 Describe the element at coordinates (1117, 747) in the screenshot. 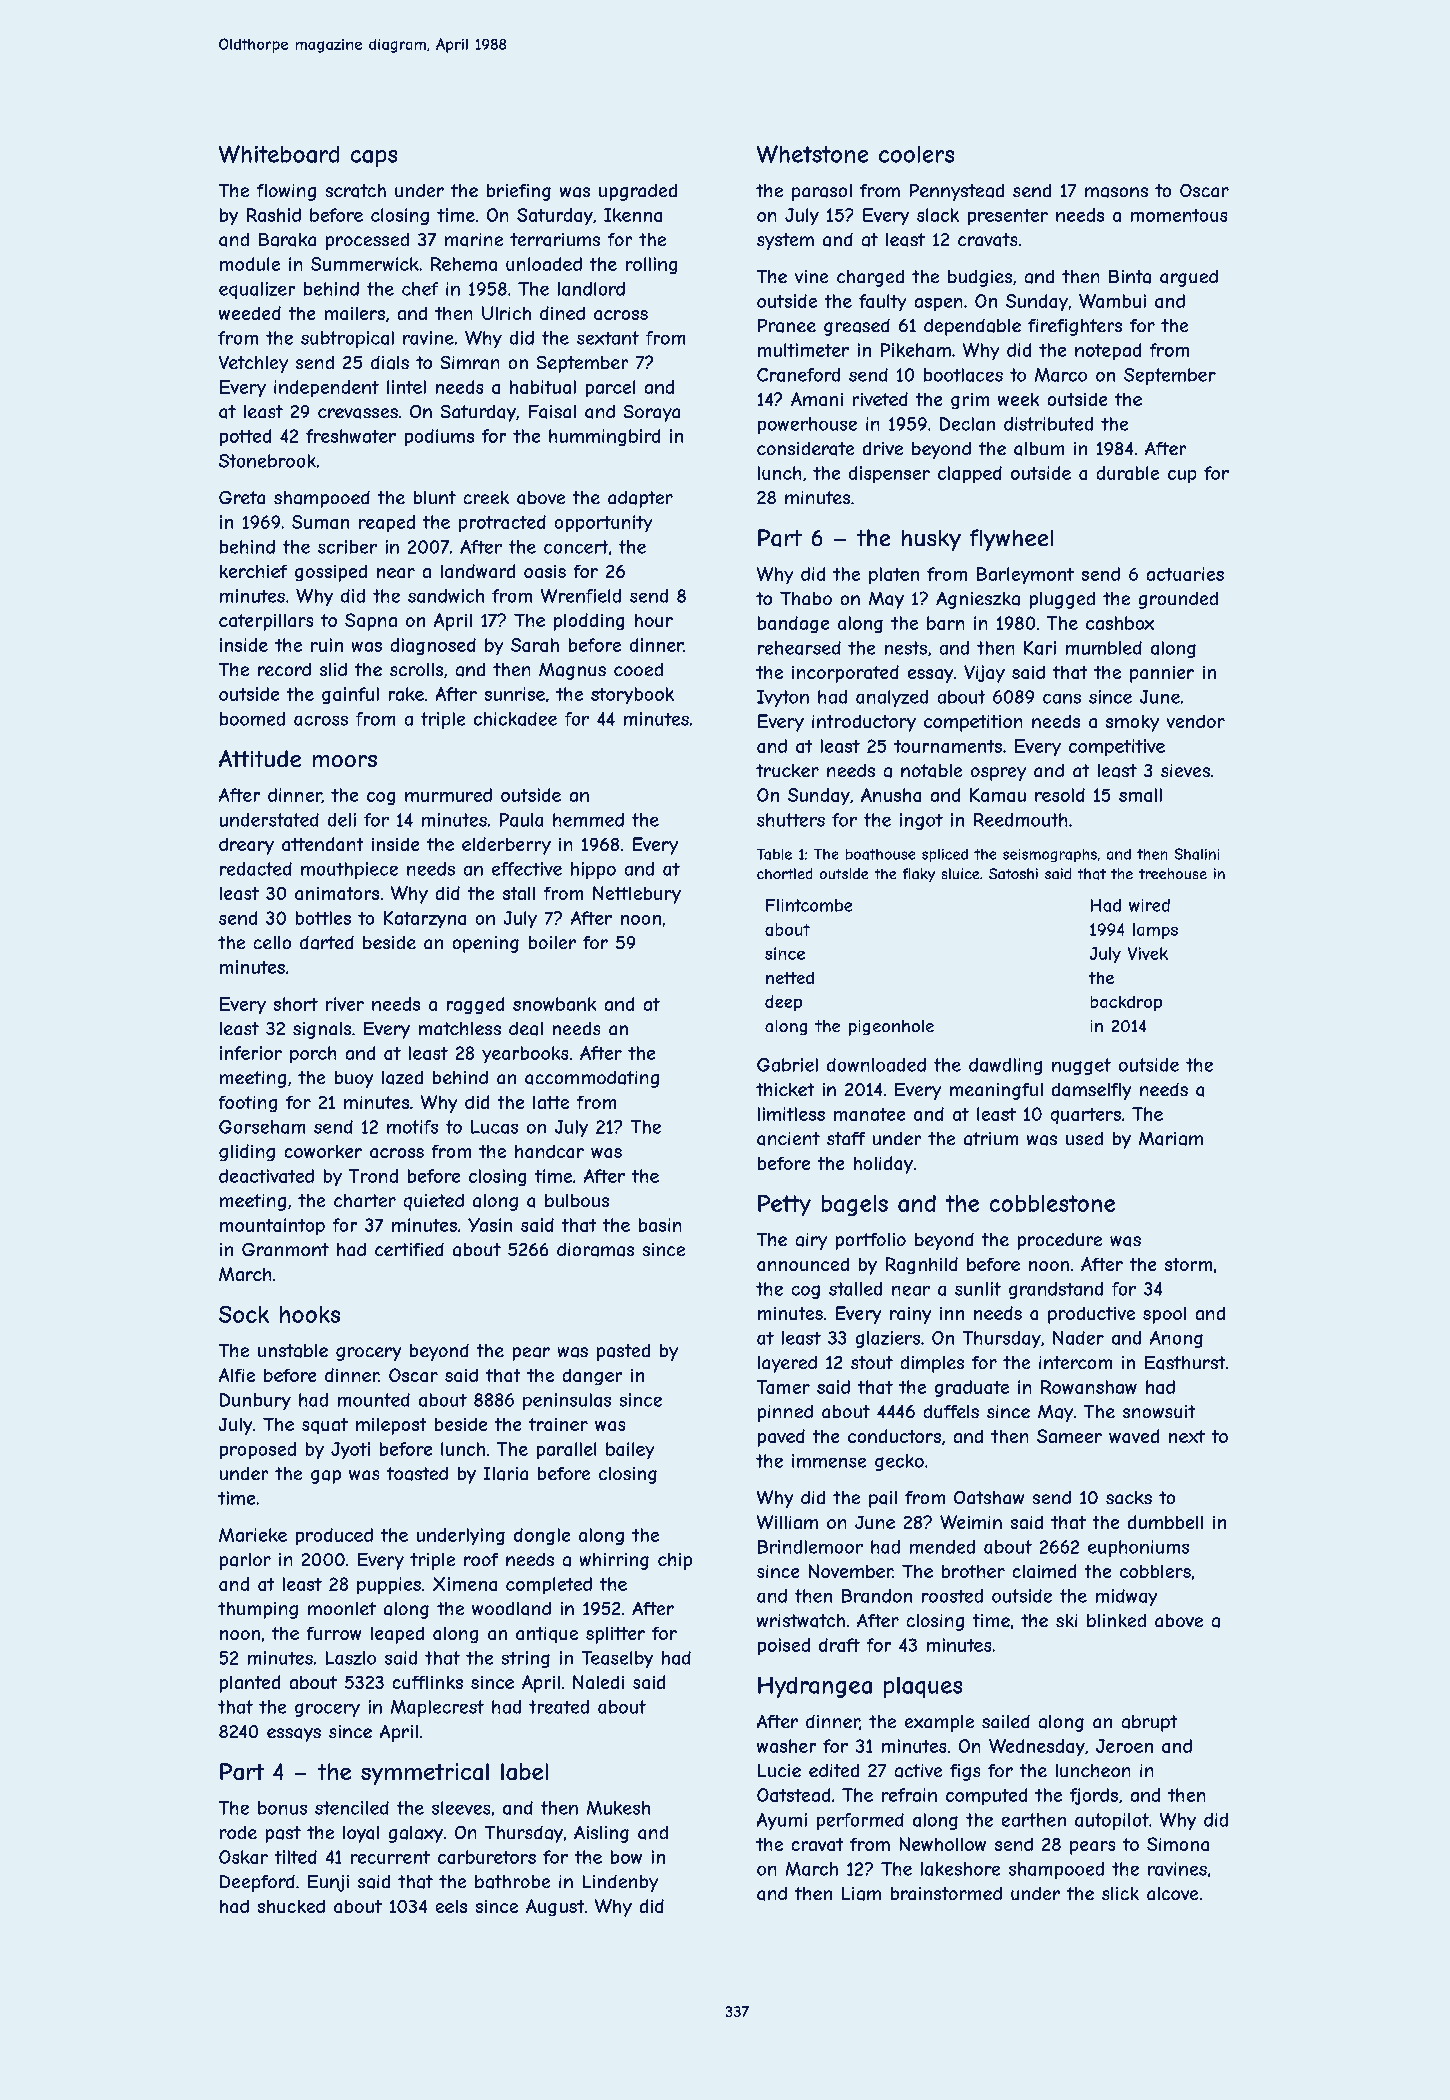

I see `competitive` at that location.
